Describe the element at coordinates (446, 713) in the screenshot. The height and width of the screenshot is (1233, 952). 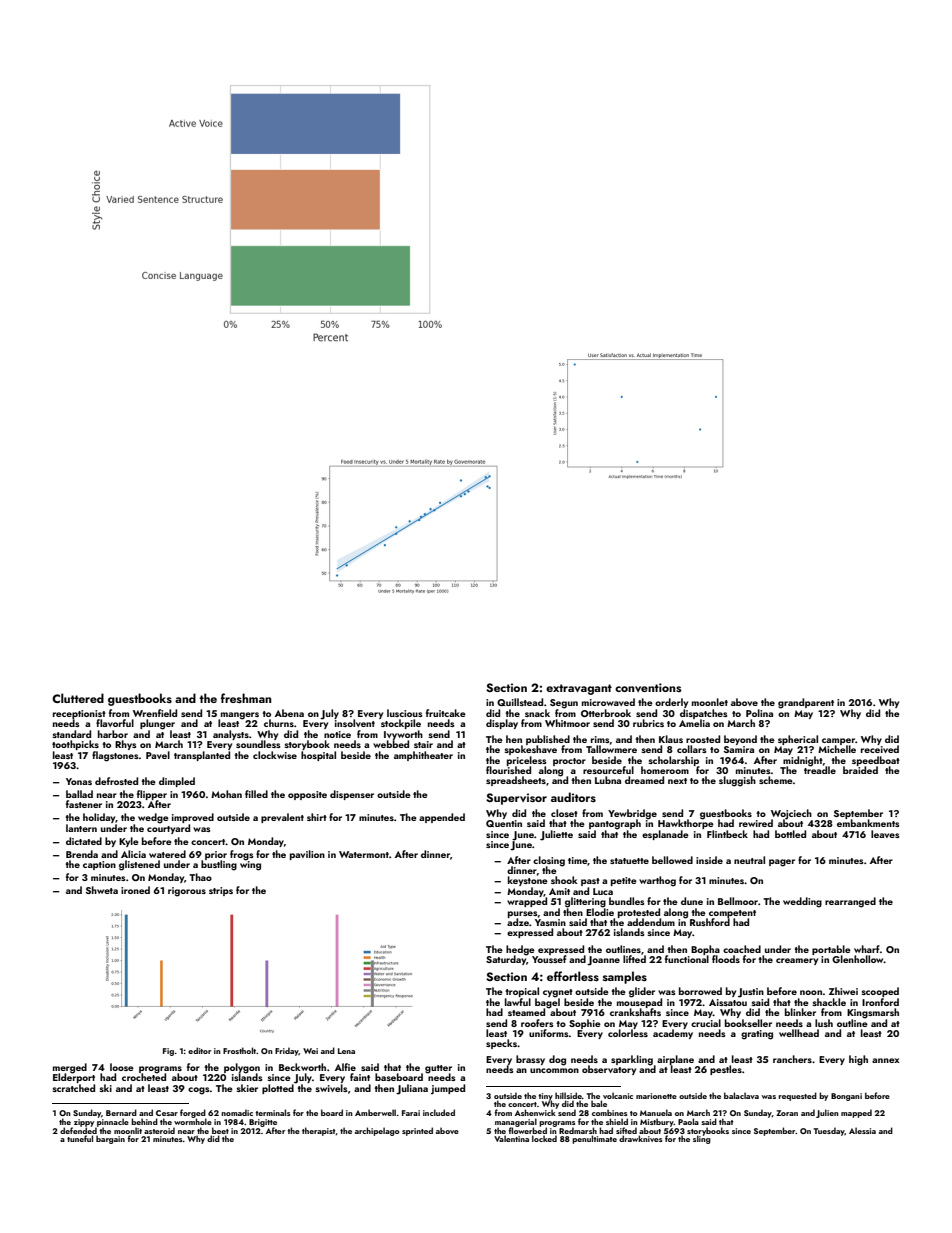
I see `fruitcake` at that location.
